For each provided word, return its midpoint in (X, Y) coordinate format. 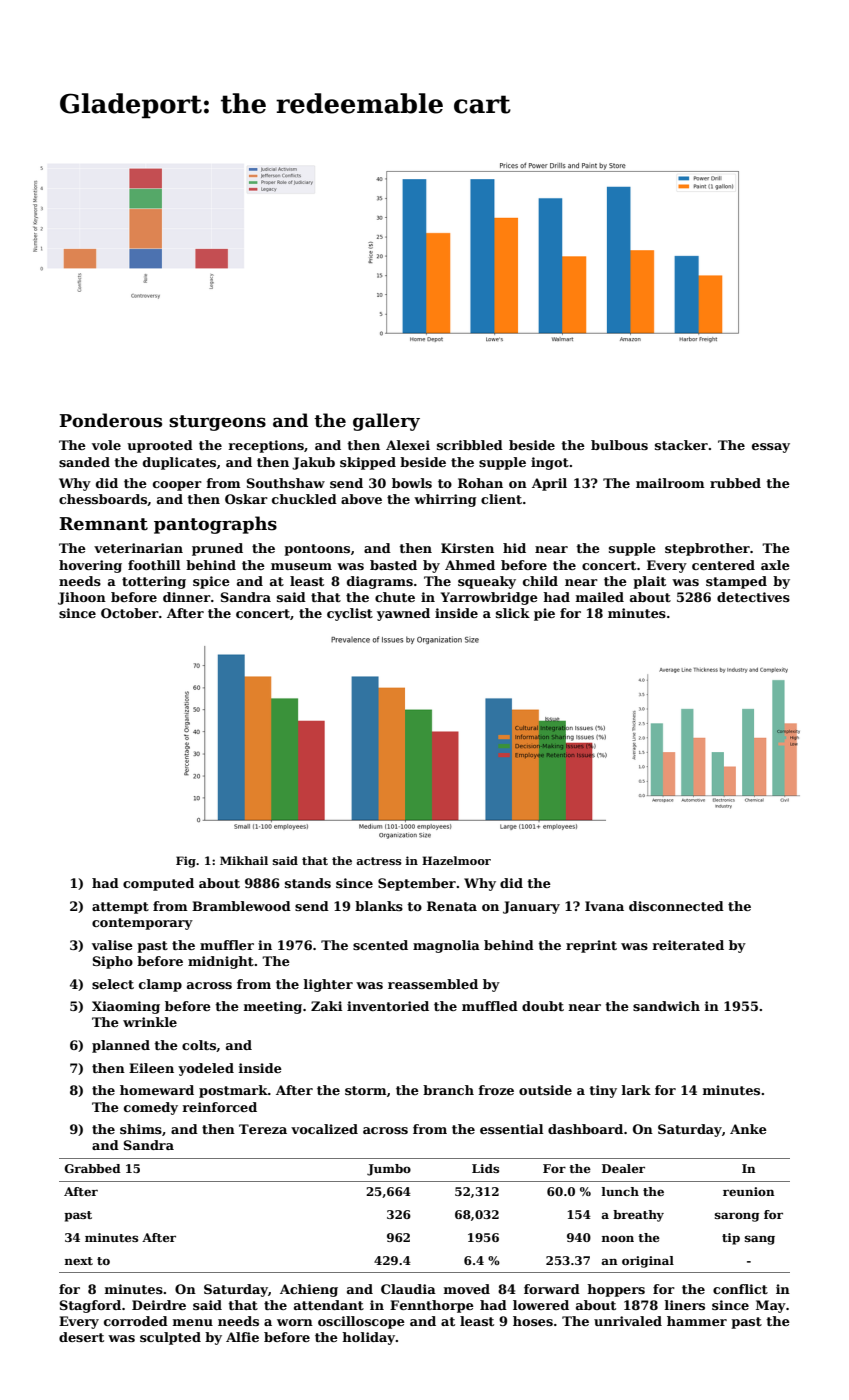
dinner (187, 597)
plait (649, 582)
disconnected (676, 906)
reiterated (688, 945)
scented (380, 945)
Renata (452, 906)
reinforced (220, 1107)
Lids (485, 1168)
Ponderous (110, 420)
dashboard (585, 1129)
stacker (681, 445)
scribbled (470, 445)
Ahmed (470, 565)
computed (158, 884)
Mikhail (244, 860)
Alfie (242, 1337)
